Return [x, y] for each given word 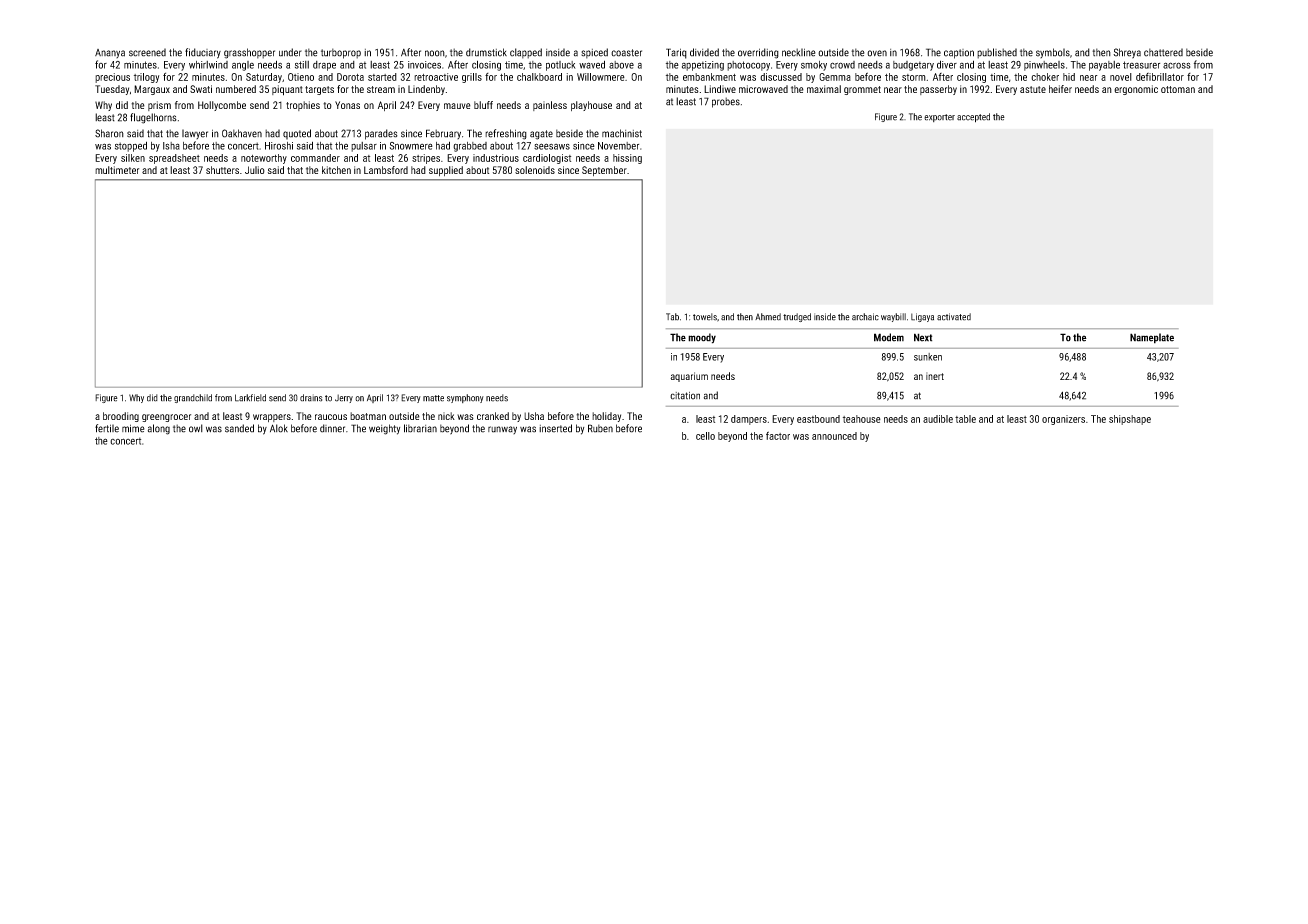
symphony [465, 398]
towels [705, 317]
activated [954, 317]
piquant [287, 90]
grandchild [193, 398]
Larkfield [250, 398]
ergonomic [1136, 90]
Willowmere [601, 77]
